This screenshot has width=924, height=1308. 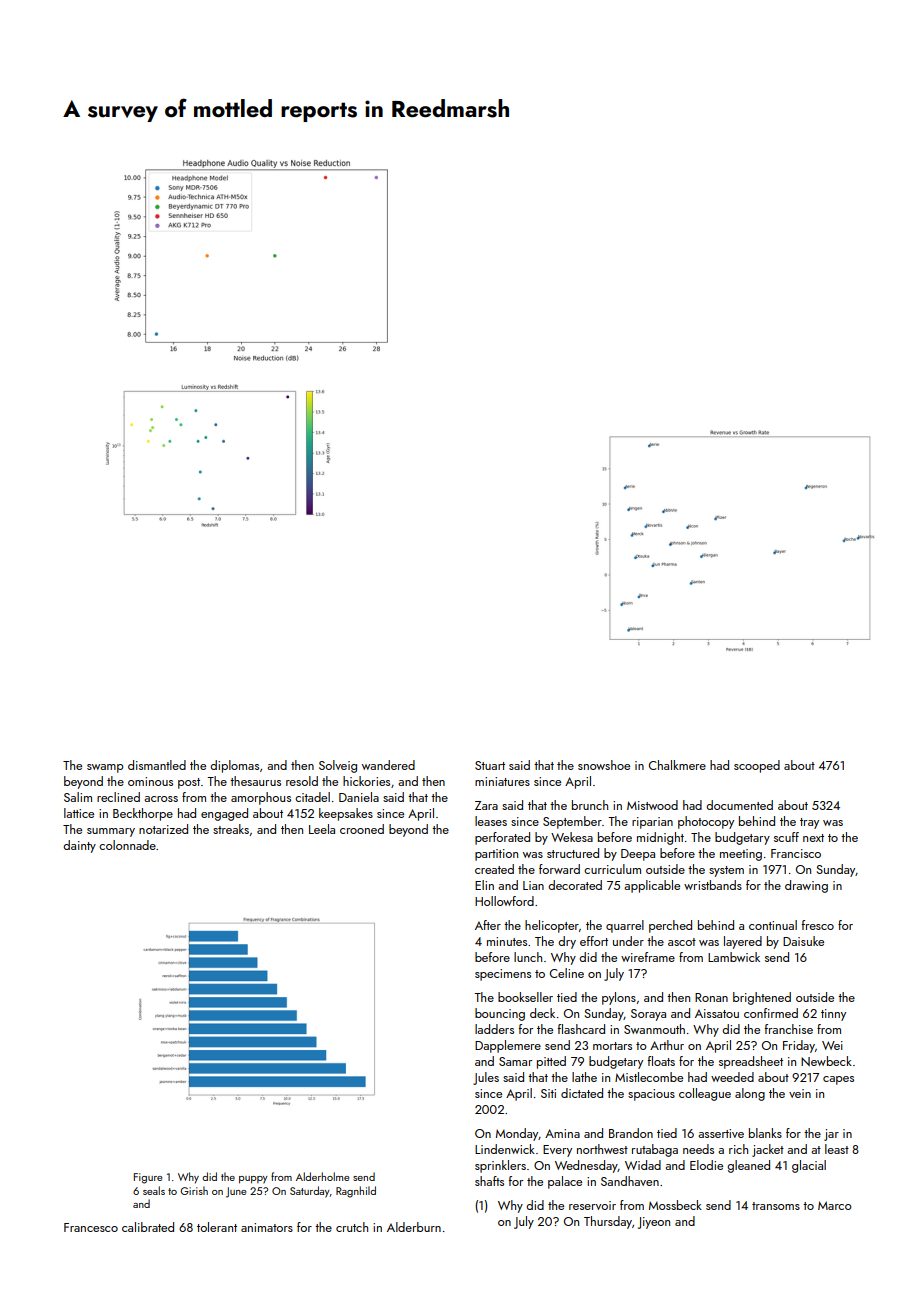 I want to click on Salim, so click(x=78, y=797).
